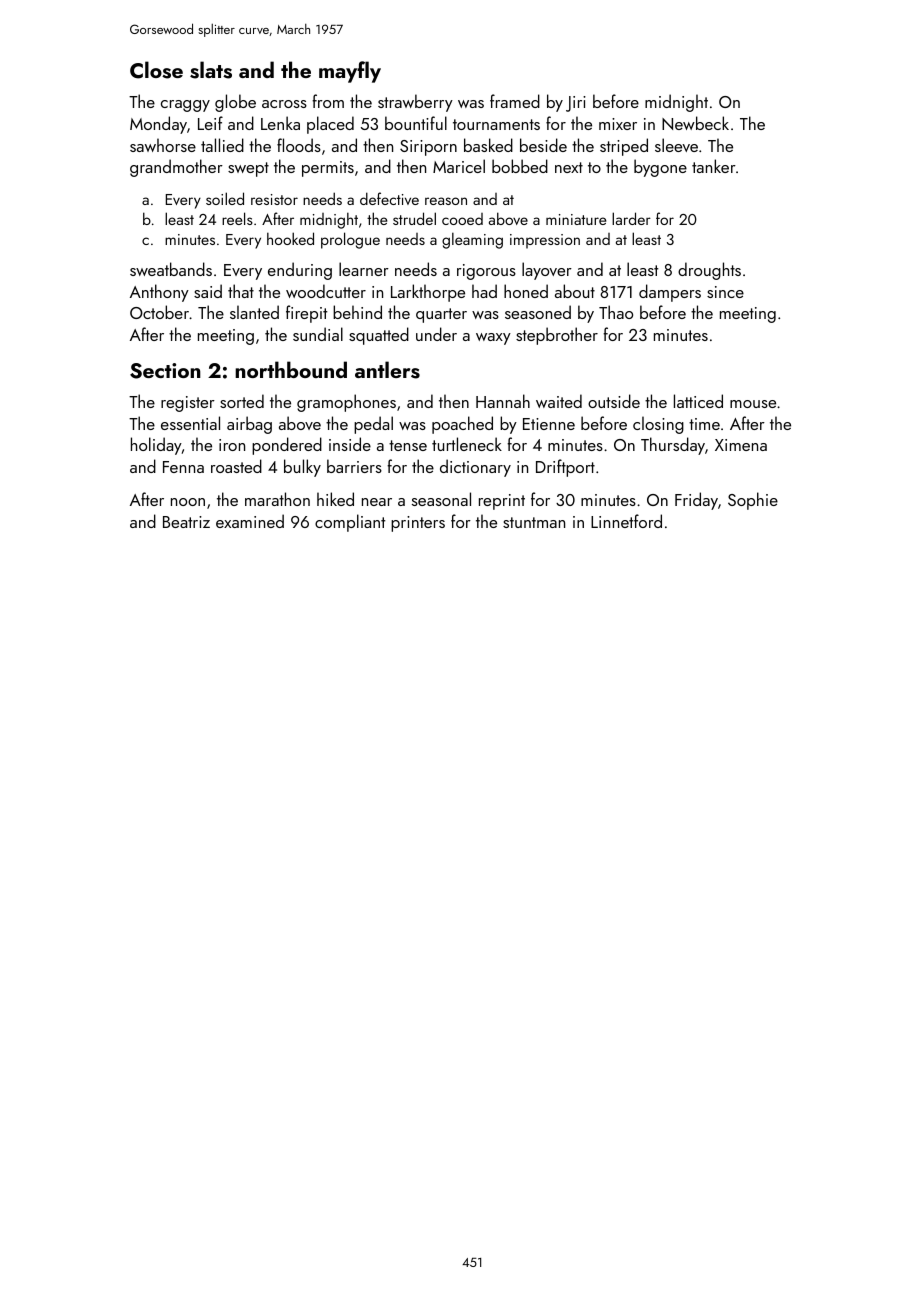 Image resolution: width=924 pixels, height=1314 pixels. I want to click on had, so click(484, 291).
